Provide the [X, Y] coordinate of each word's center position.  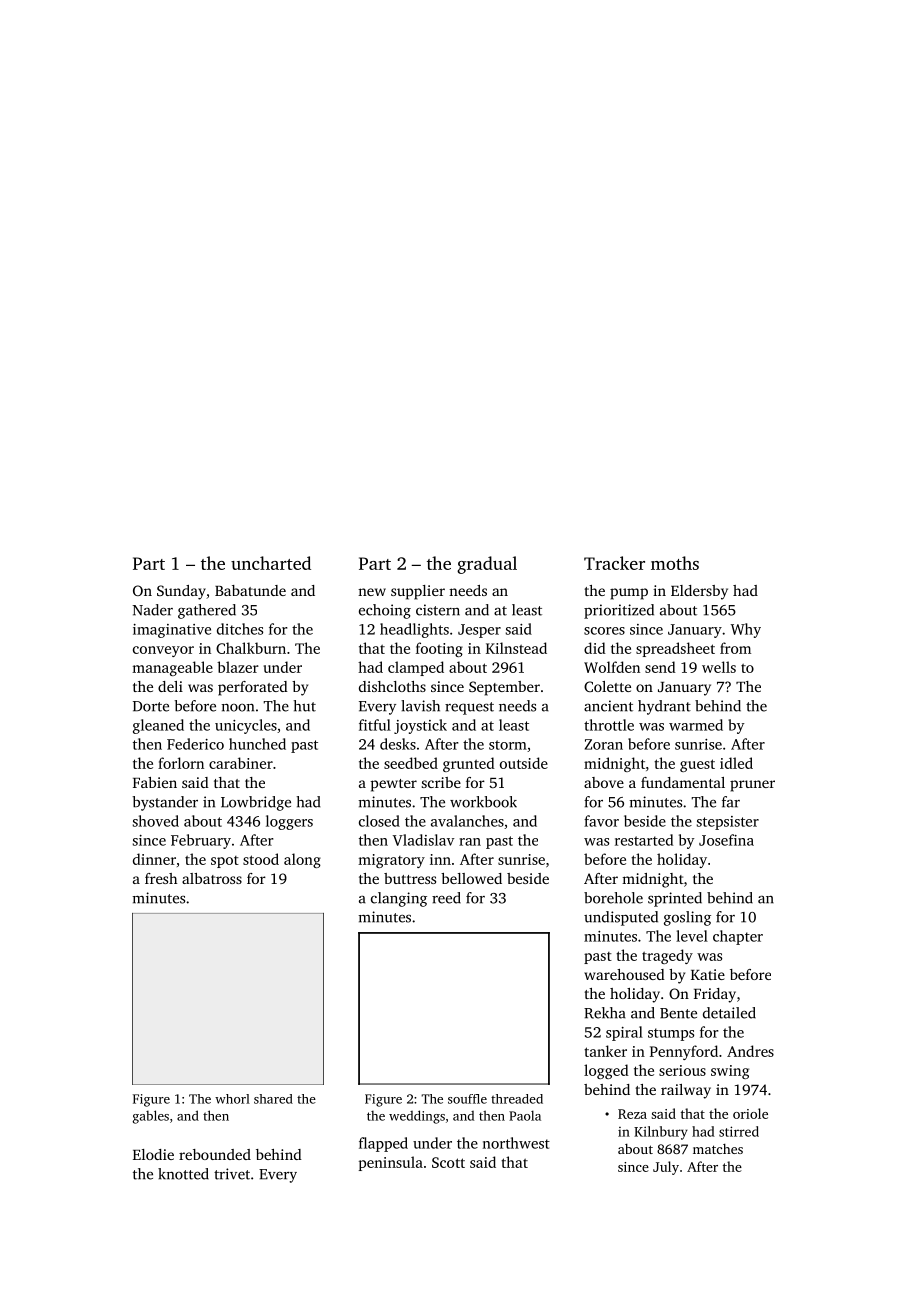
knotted [183, 1174]
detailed [729, 1013]
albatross [212, 878]
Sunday [181, 592]
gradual [487, 565]
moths [675, 563]
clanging [399, 899]
